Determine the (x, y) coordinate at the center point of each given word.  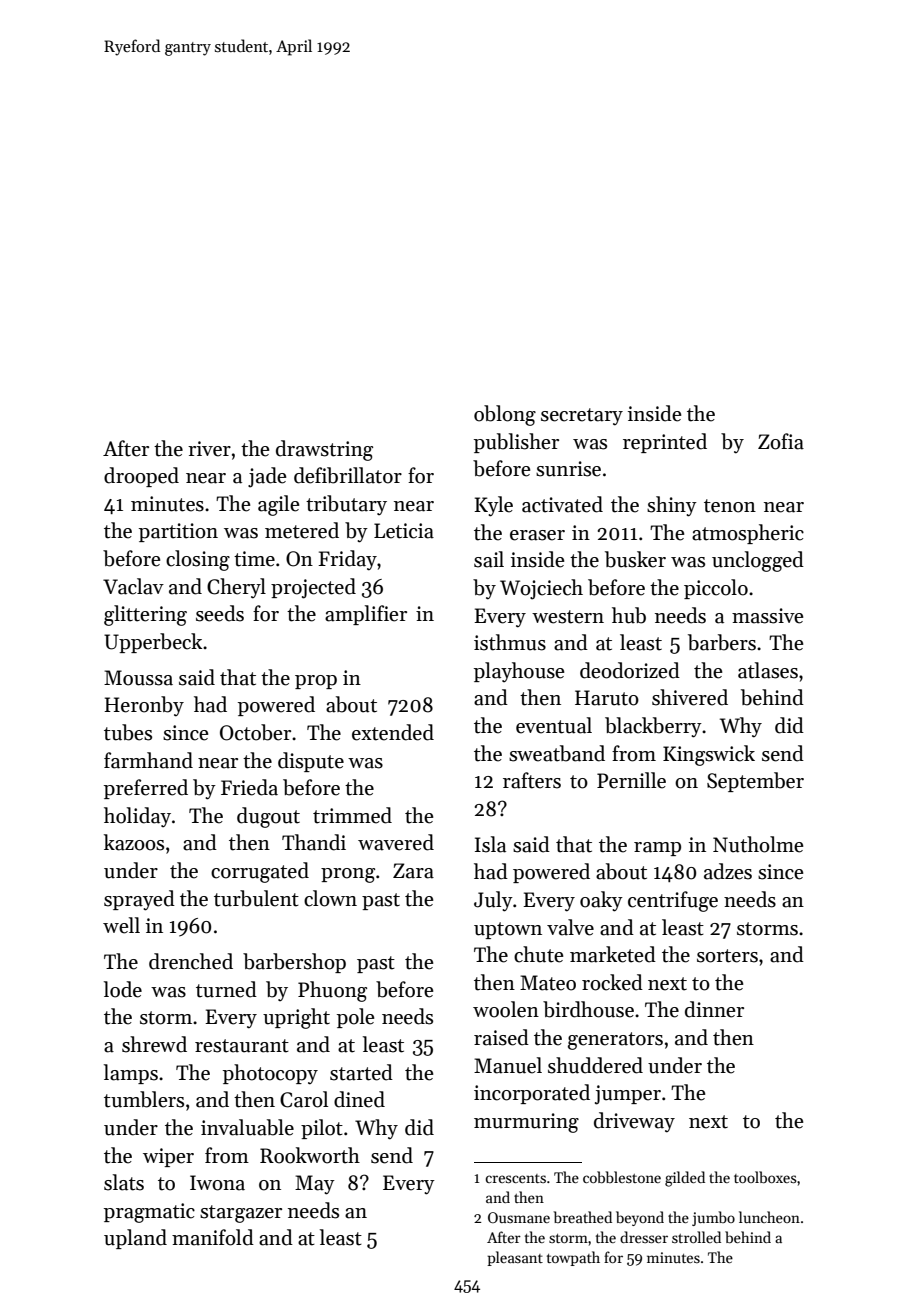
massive (767, 616)
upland (135, 1239)
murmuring (526, 1123)
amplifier (366, 615)
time (254, 559)
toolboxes (765, 1177)
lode (123, 989)
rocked (612, 982)
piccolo (716, 589)
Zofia (781, 441)
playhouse (519, 672)
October (255, 732)
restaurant (242, 1046)
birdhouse (588, 1009)
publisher (516, 443)
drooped (141, 477)
